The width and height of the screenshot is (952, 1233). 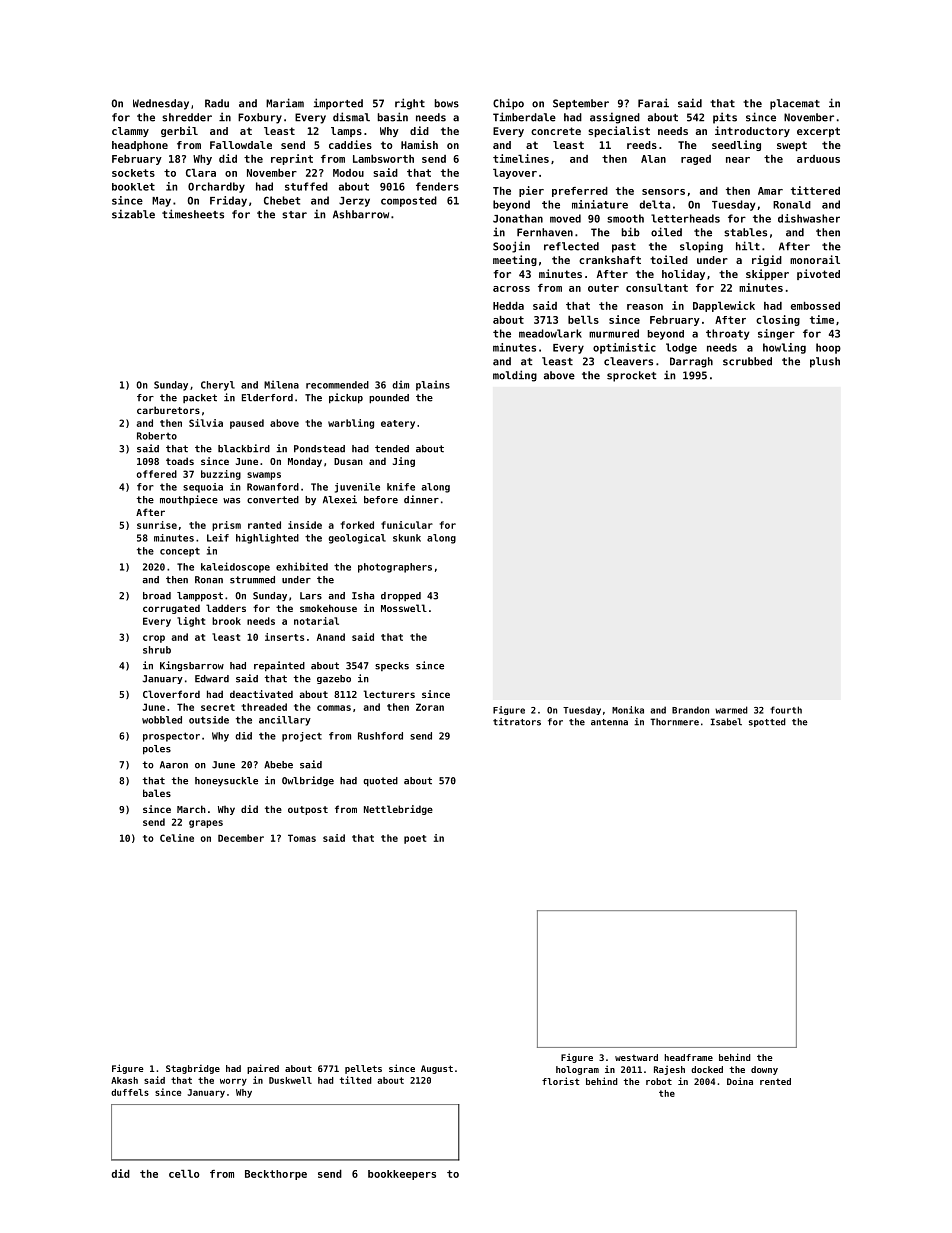 I want to click on August, so click(x=437, y=1069).
